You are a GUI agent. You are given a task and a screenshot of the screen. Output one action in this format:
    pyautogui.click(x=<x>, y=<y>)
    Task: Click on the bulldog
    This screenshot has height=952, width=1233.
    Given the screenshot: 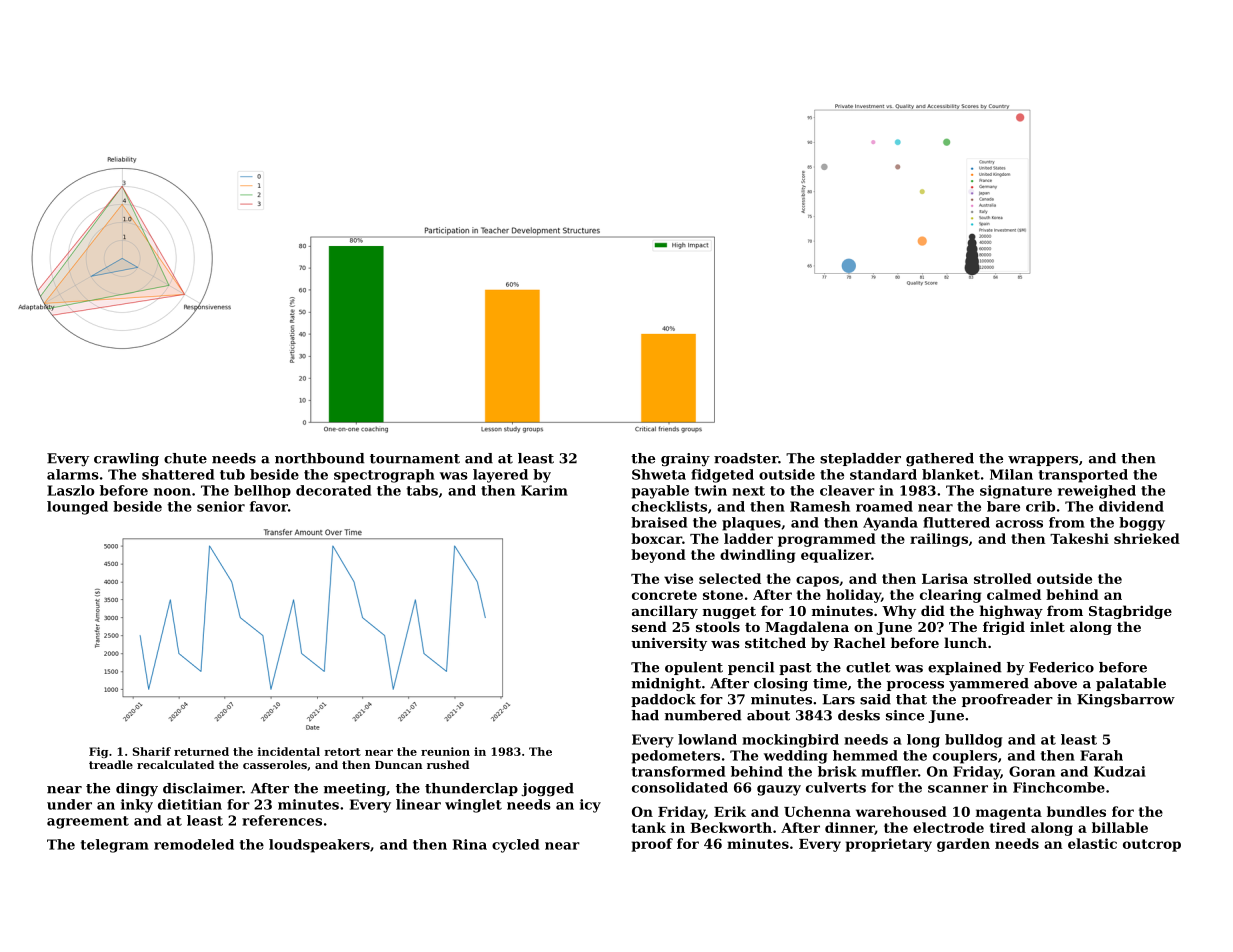 What is the action you would take?
    pyautogui.click(x=974, y=741)
